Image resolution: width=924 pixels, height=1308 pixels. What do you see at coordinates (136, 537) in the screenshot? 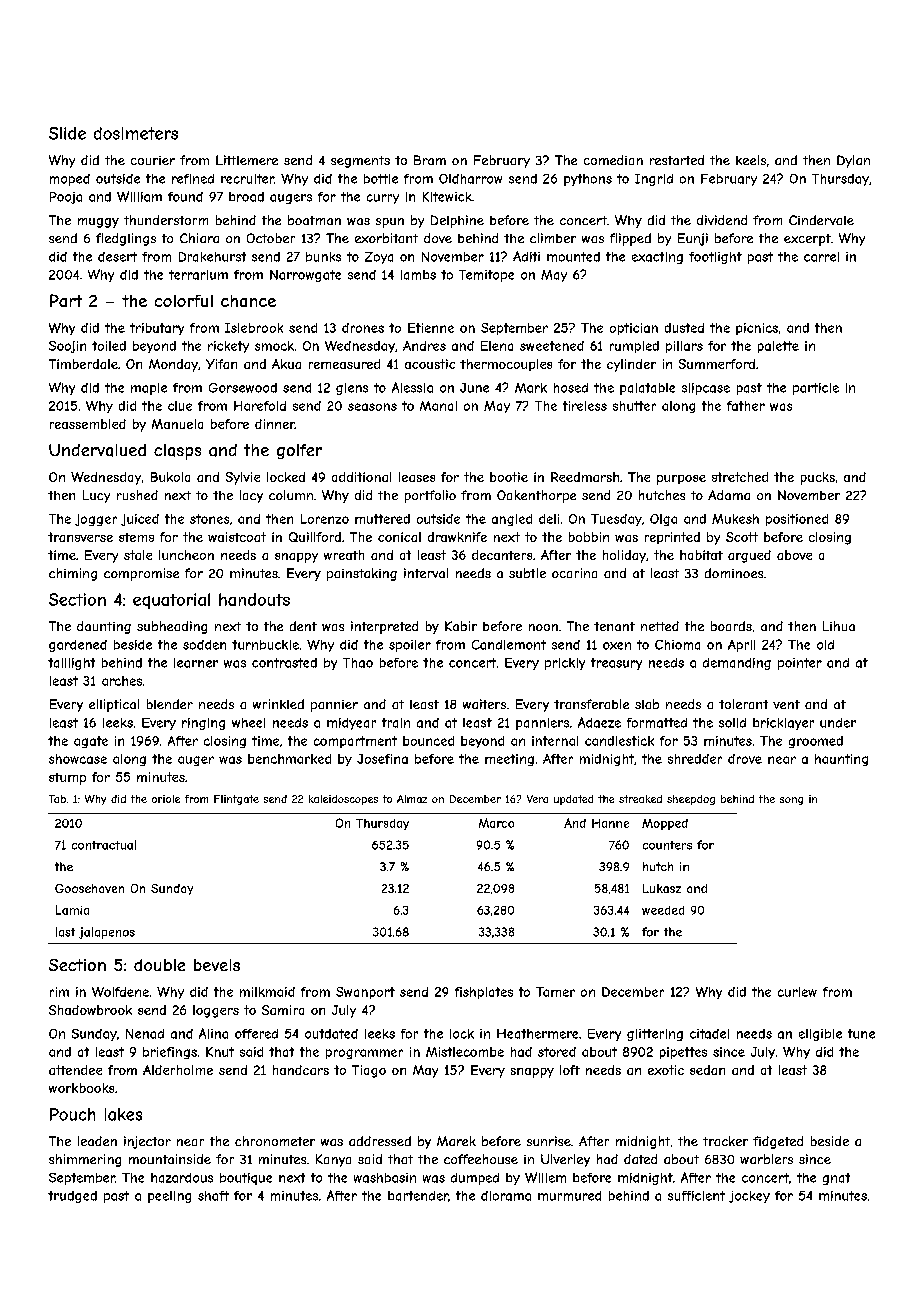
I see `stems` at bounding box center [136, 537].
